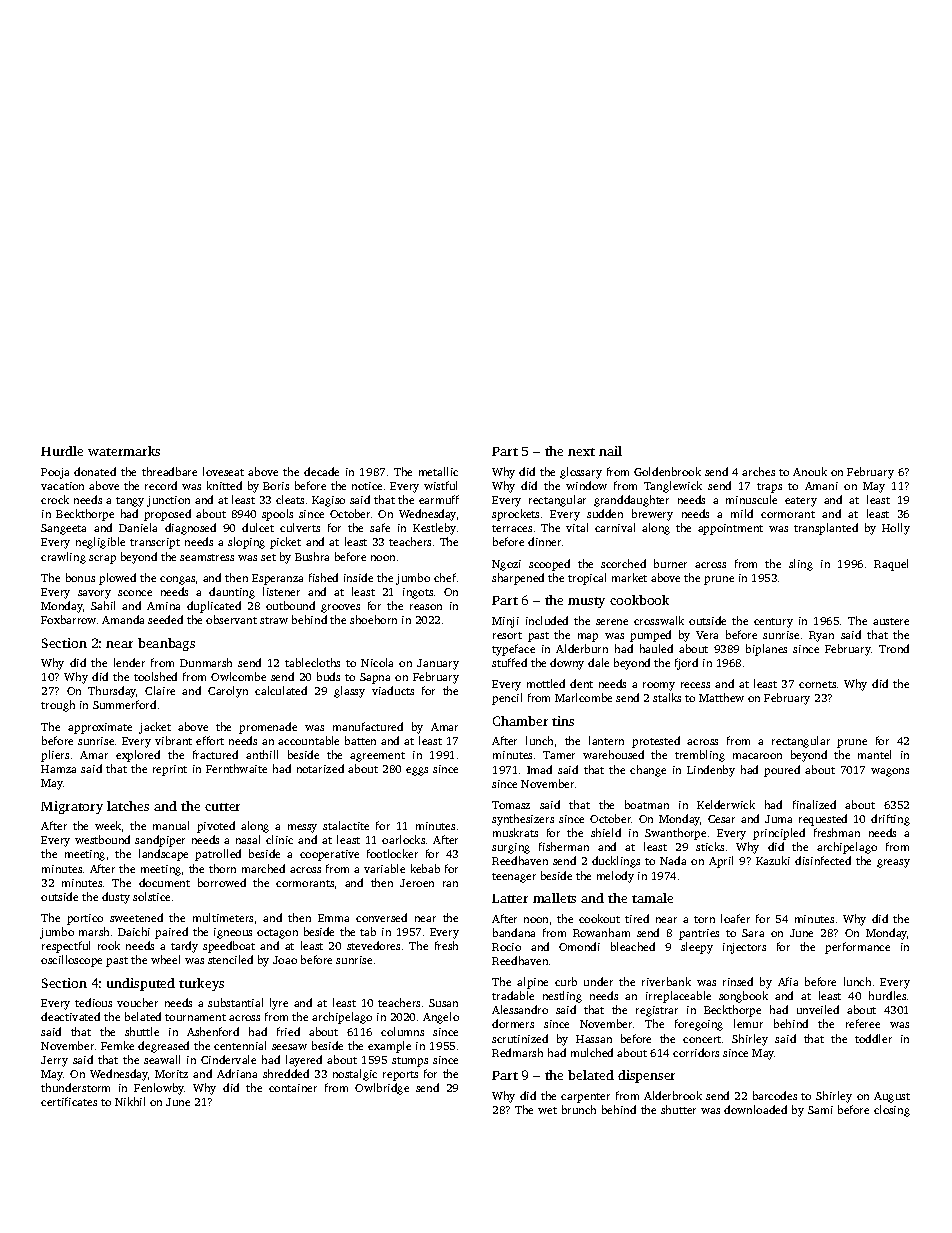 This screenshot has height=1233, width=952. What do you see at coordinates (222, 868) in the screenshot?
I see `thorn` at bounding box center [222, 868].
